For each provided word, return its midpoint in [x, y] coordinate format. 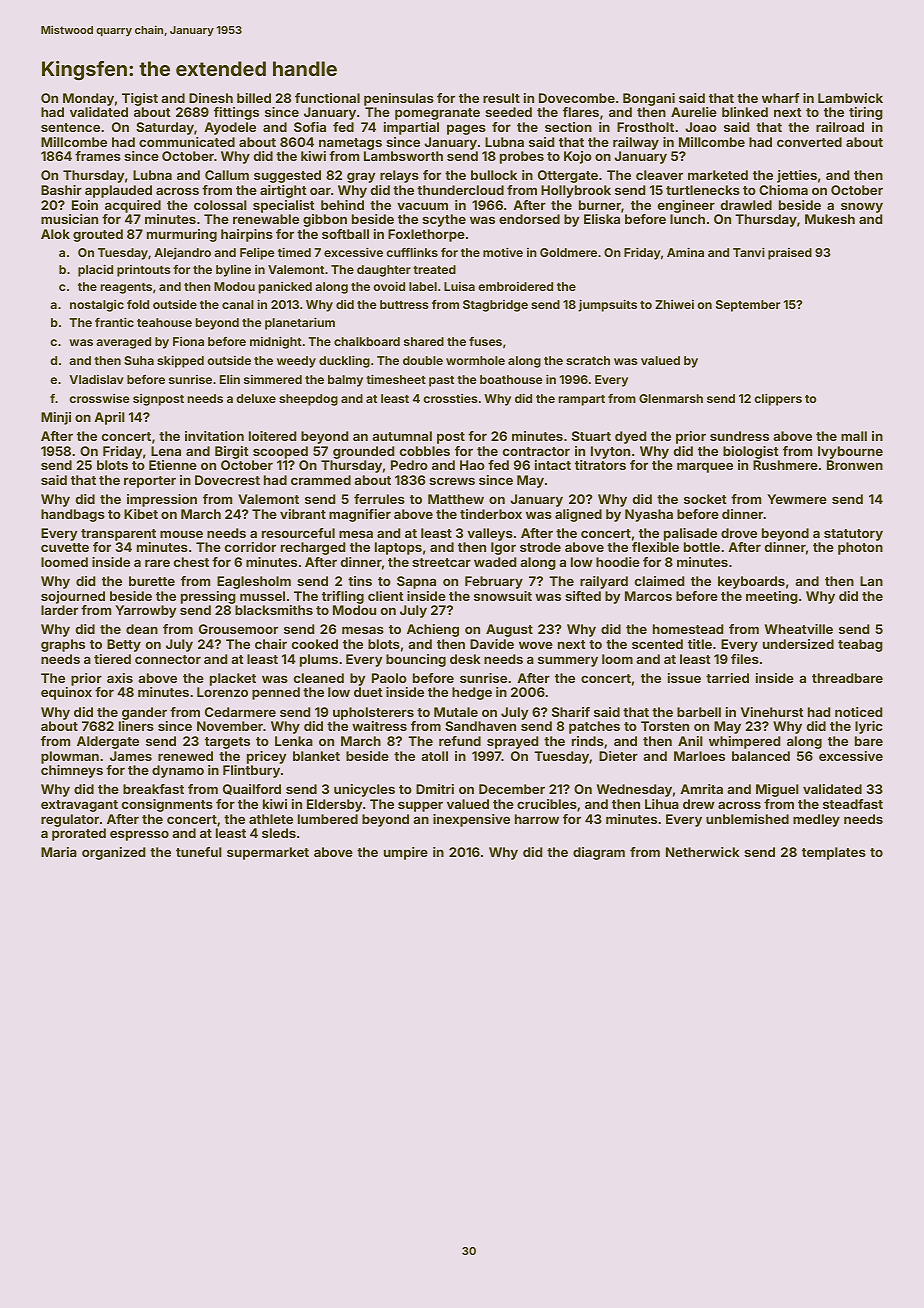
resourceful [298, 533]
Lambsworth [403, 156]
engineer [686, 206]
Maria [59, 852]
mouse [181, 534]
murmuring [182, 235]
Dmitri [435, 789]
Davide [492, 644]
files [745, 659]
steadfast [853, 804]
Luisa [459, 286]
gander [144, 713]
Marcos [648, 596]
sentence [70, 127]
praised [790, 254]
